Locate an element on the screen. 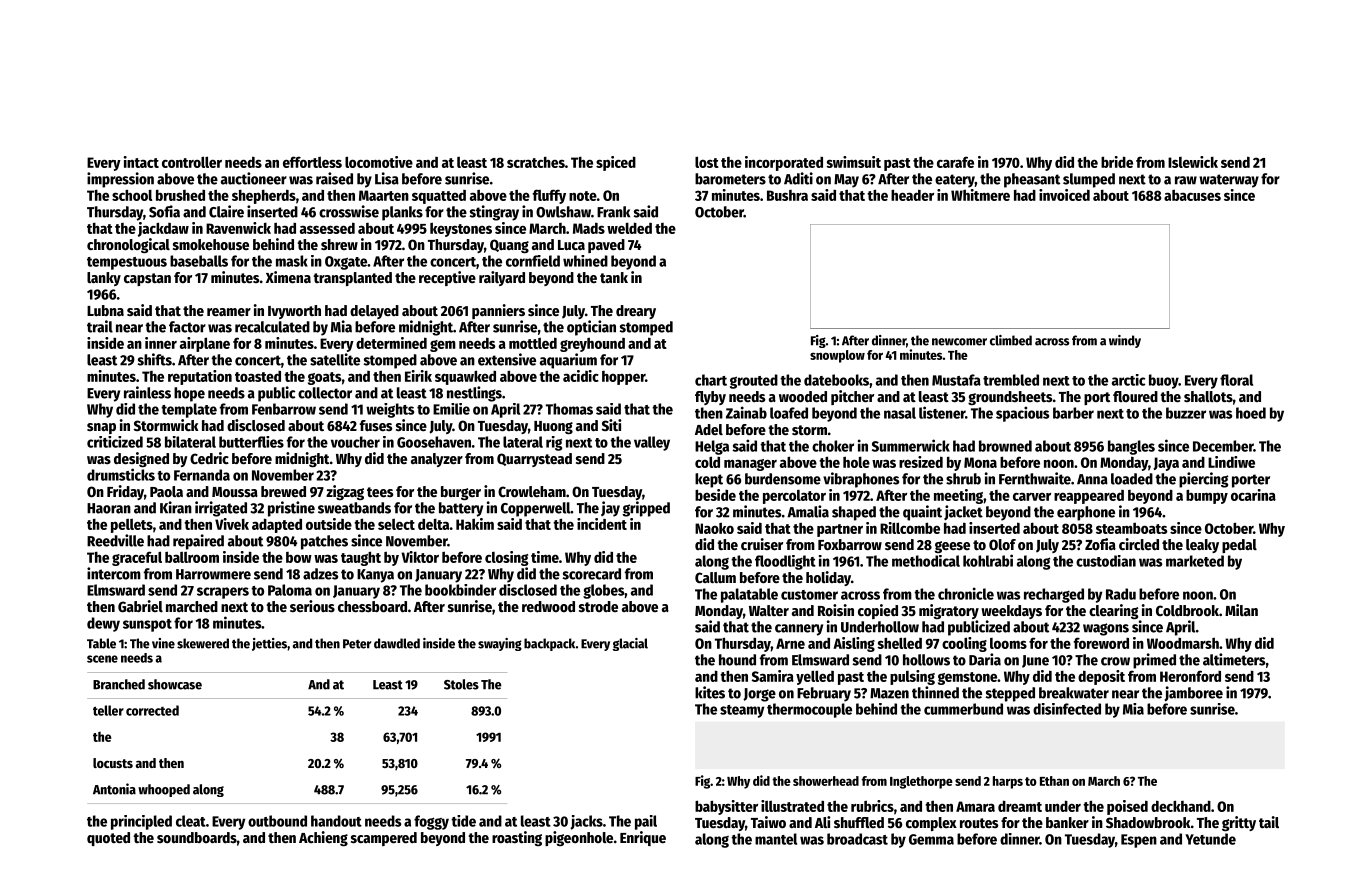  Islewick is located at coordinates (1193, 162).
